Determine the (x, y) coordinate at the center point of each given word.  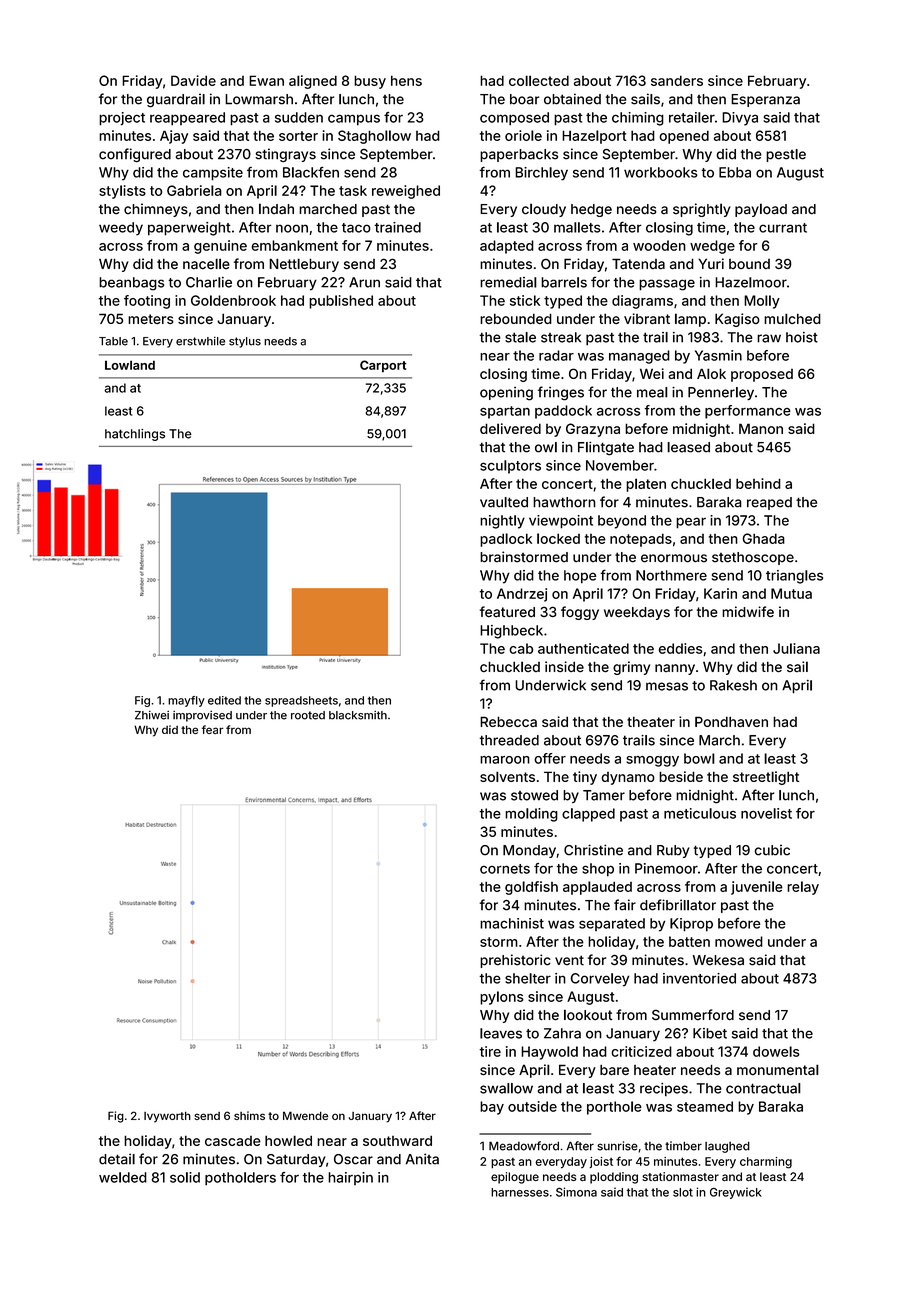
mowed (739, 941)
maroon (505, 760)
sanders (677, 80)
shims (249, 1115)
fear (212, 729)
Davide (193, 80)
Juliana (796, 648)
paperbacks (519, 155)
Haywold (549, 1053)
